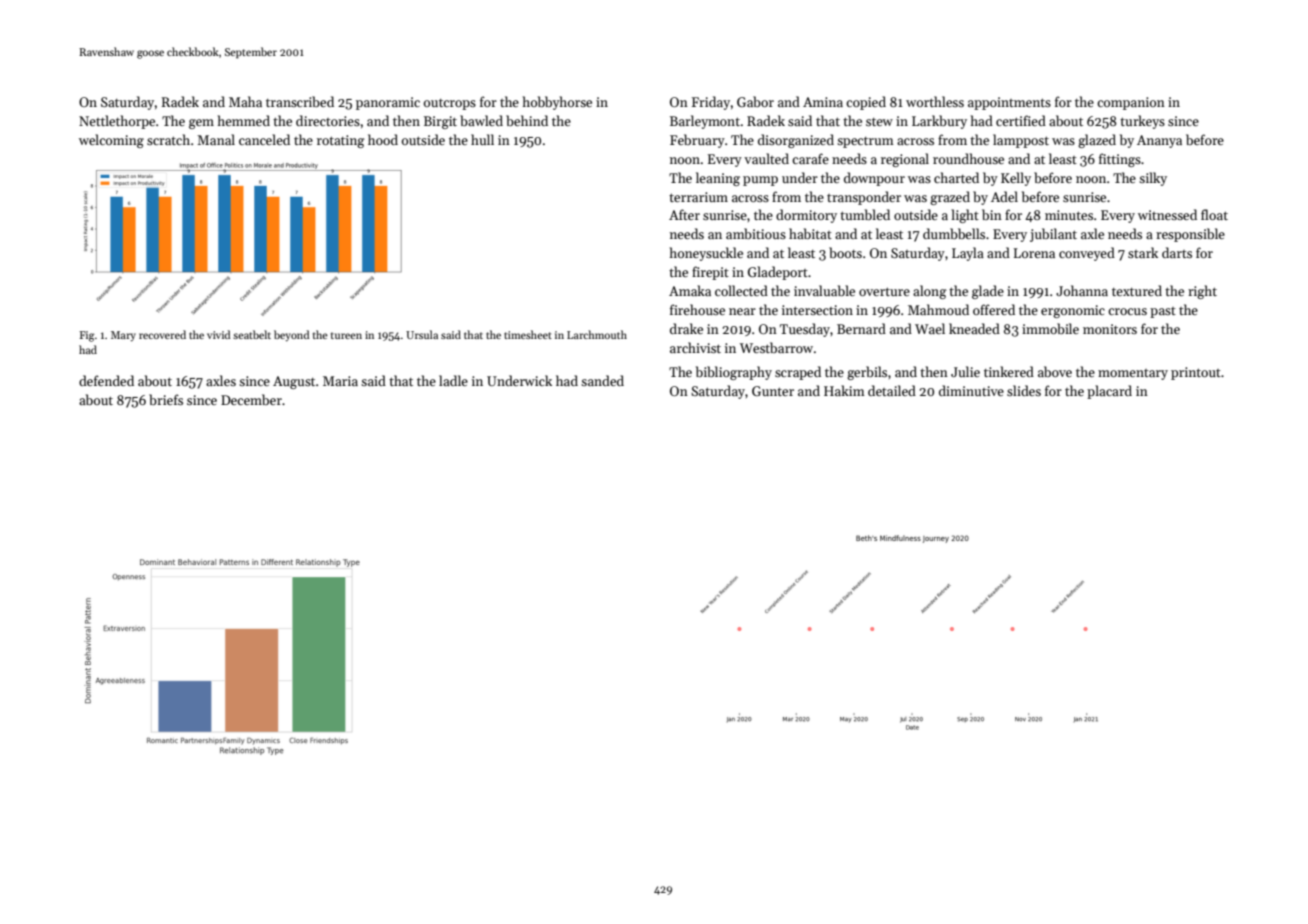 Image resolution: width=1308 pixels, height=924 pixels. I want to click on appointments, so click(1009, 103).
